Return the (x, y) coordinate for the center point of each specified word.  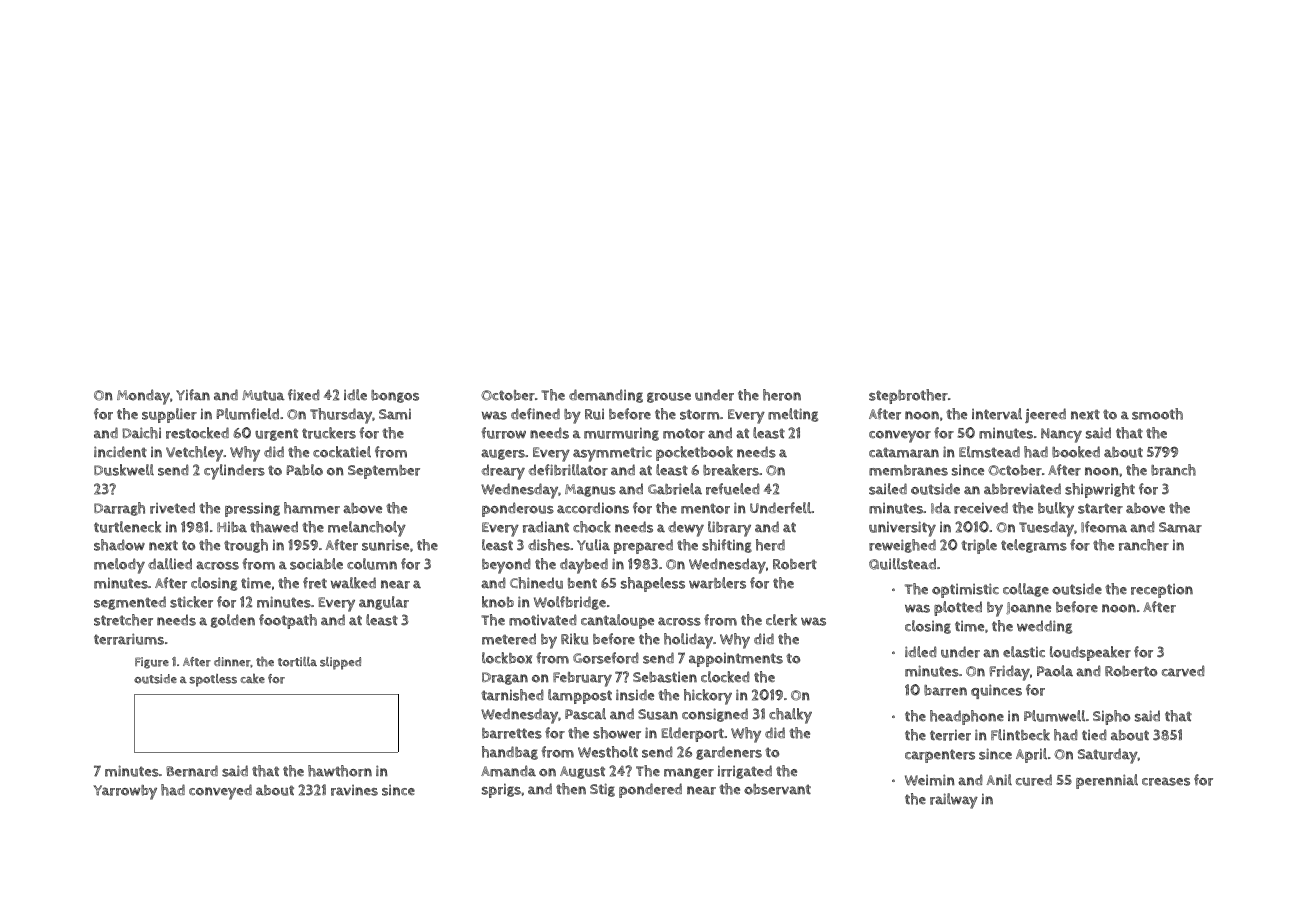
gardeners (729, 753)
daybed (584, 566)
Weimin (930, 780)
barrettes (512, 733)
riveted (172, 508)
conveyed (220, 792)
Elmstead (989, 452)
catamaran (904, 452)
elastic (1024, 652)
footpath (288, 621)
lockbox (507, 658)
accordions (593, 508)
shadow (119, 545)
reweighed (902, 546)
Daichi (141, 433)
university (902, 529)
